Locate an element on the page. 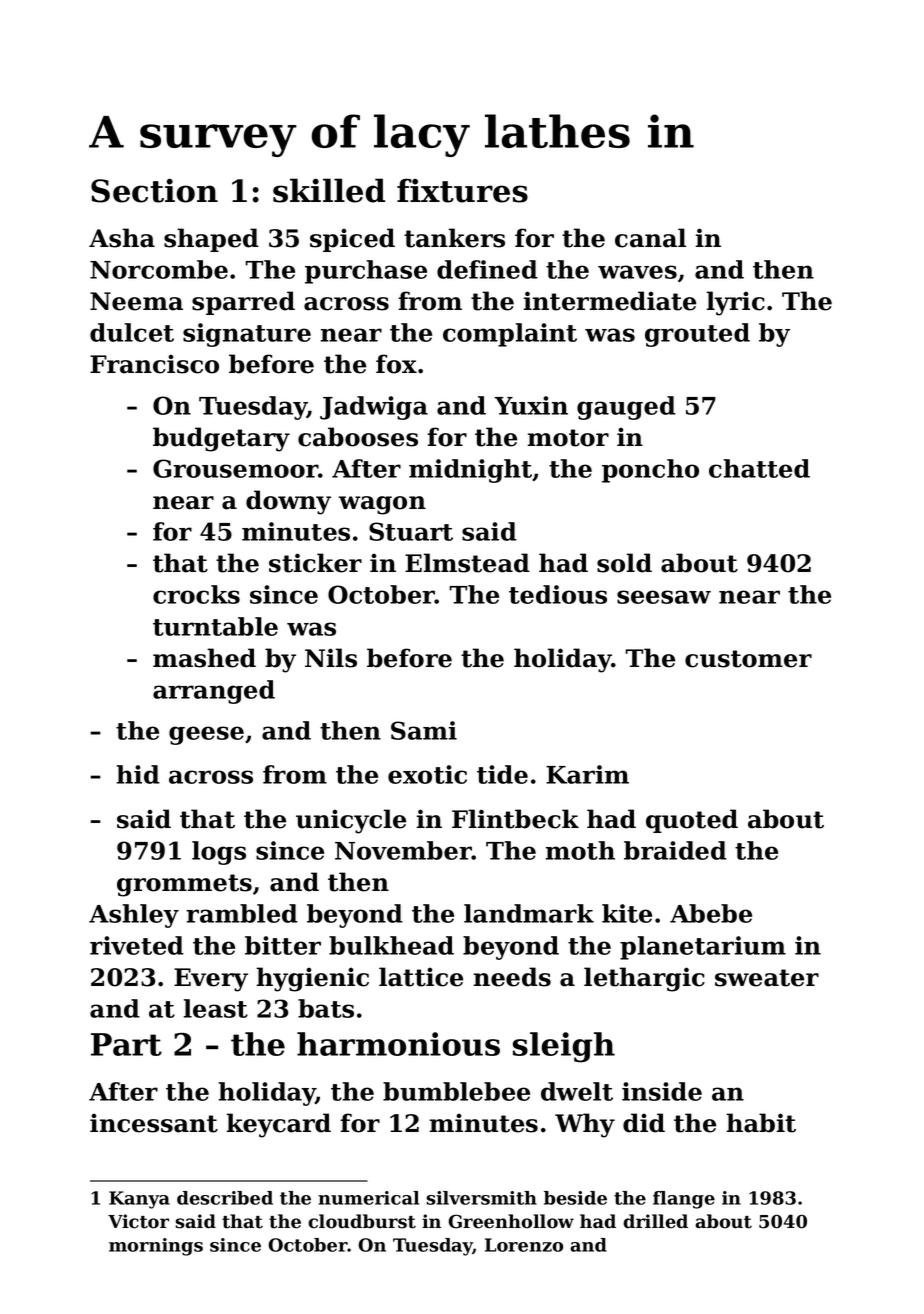 The width and height of the page is (924, 1314). Sami is located at coordinates (424, 730).
